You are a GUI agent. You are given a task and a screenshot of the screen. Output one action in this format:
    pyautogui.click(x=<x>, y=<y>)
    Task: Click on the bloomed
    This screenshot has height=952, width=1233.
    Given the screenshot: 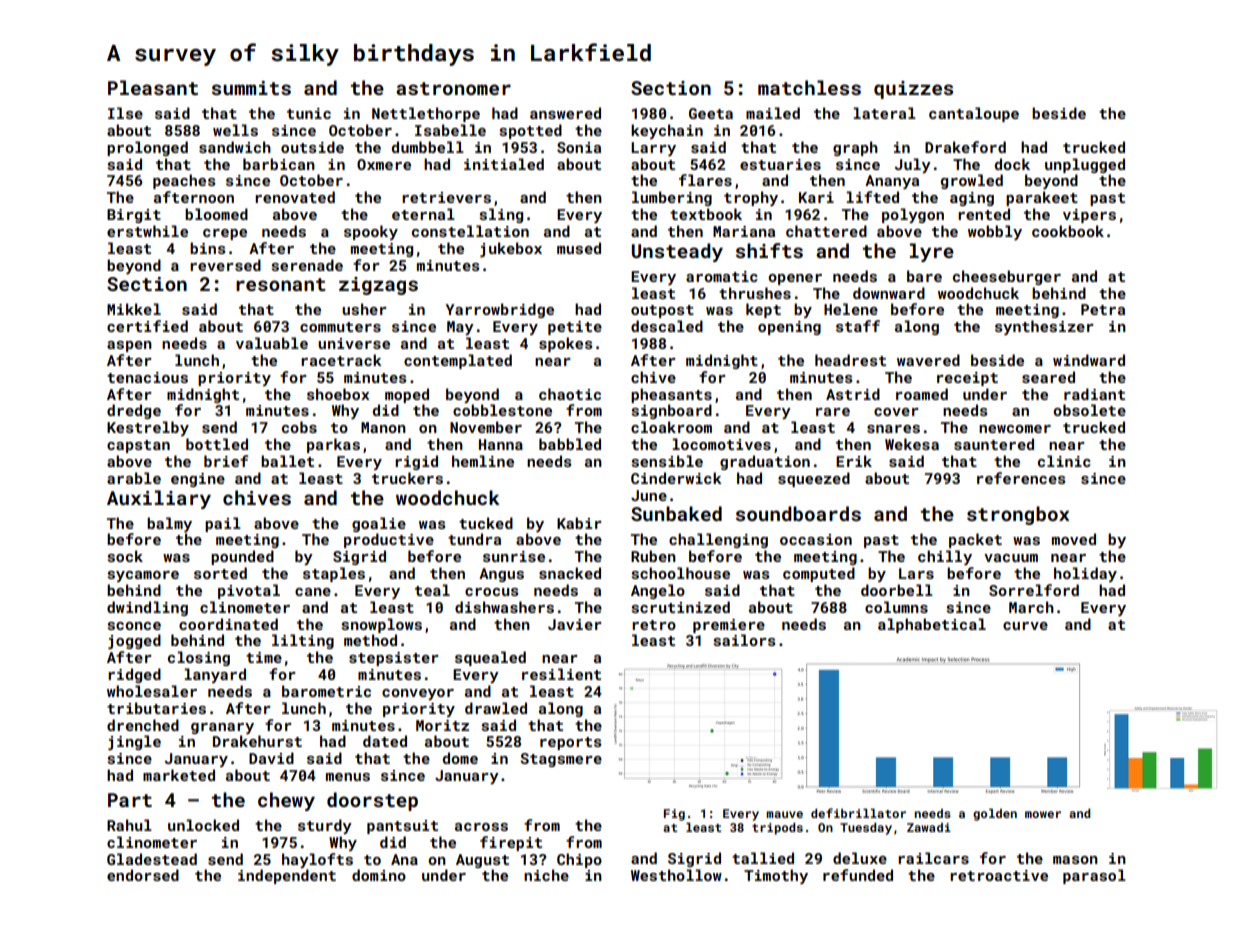 What is the action you would take?
    pyautogui.click(x=216, y=214)
